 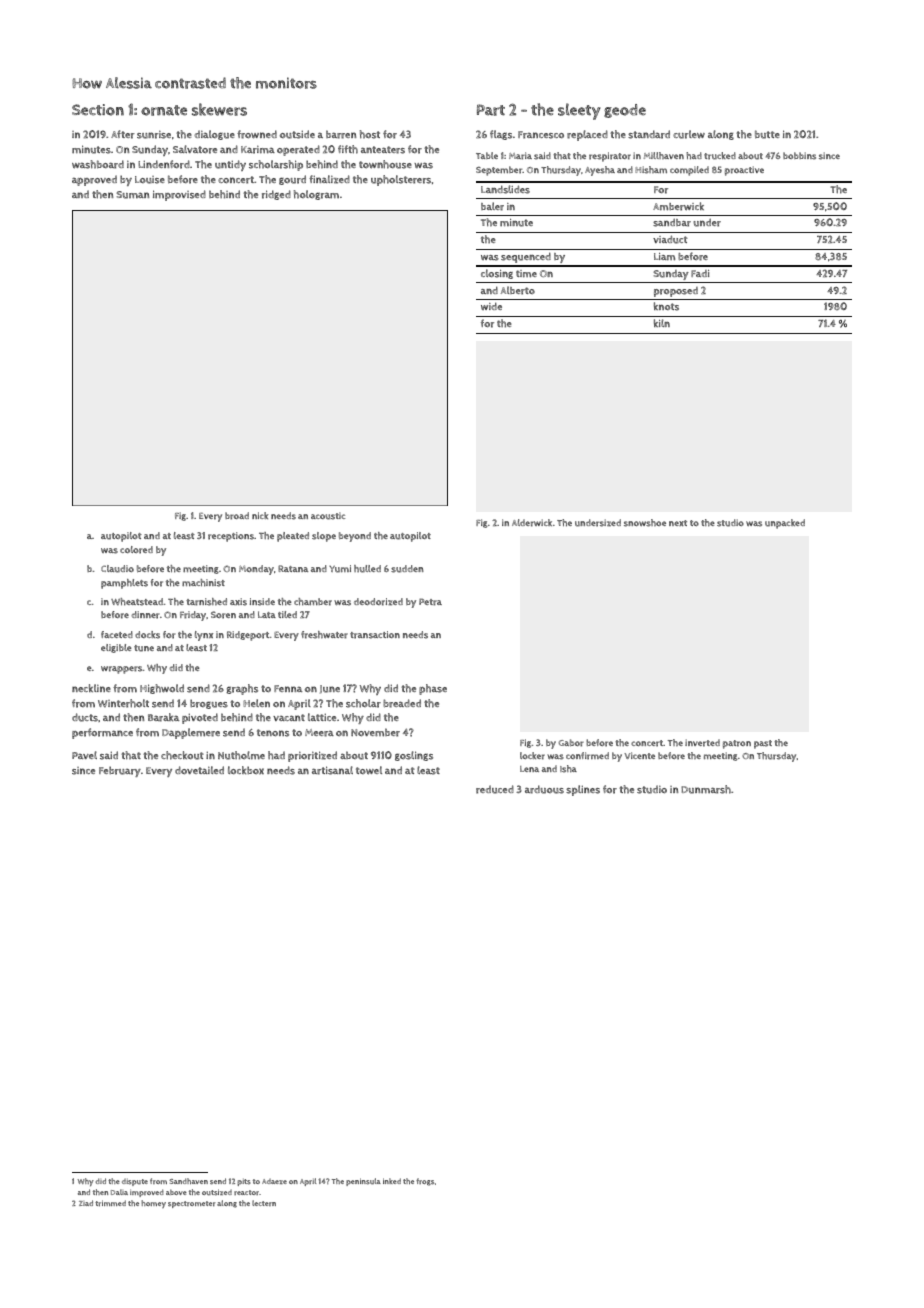 What do you see at coordinates (199, 770) in the screenshot?
I see `dovetailed` at bounding box center [199, 770].
